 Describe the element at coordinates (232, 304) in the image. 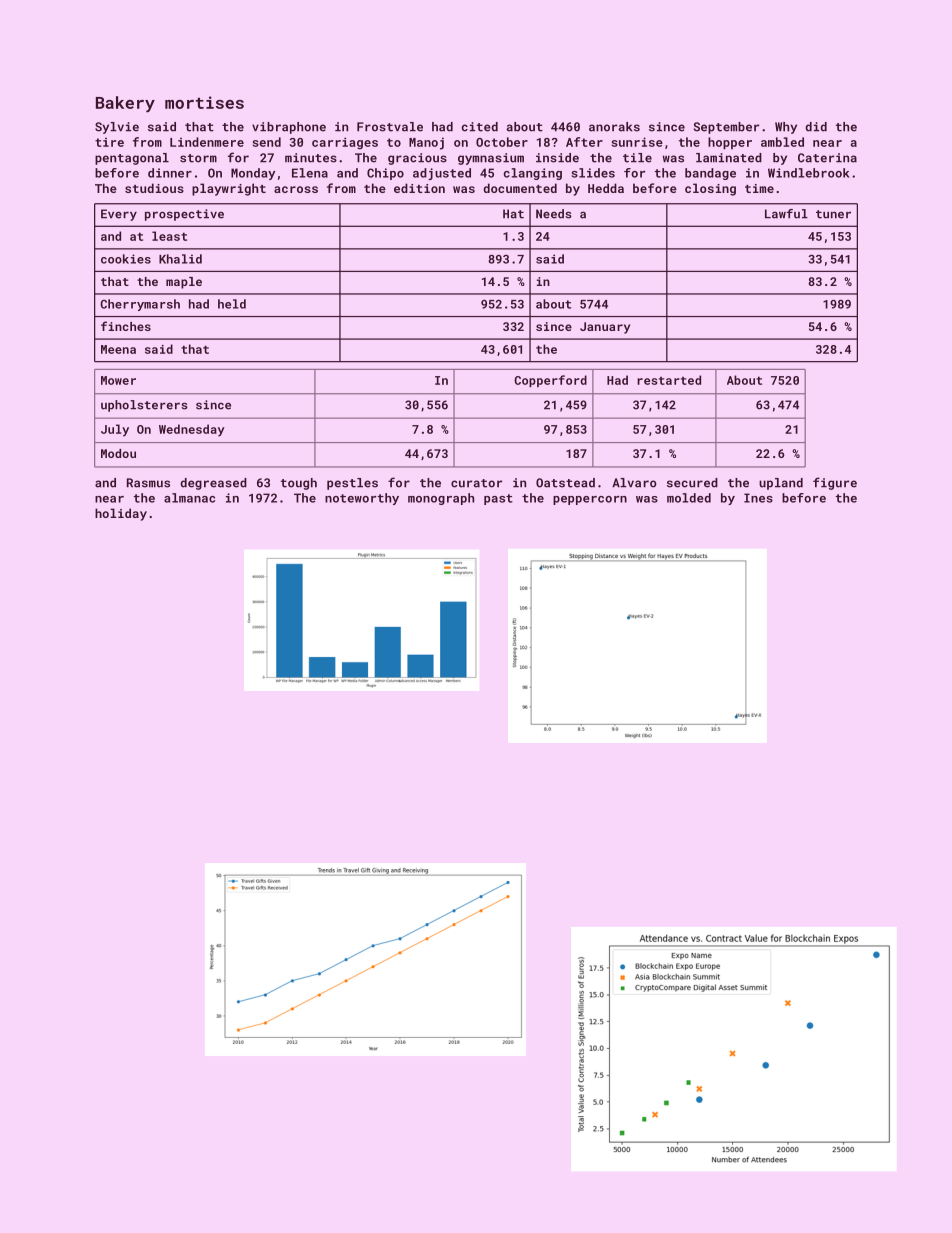

I see `held` at that location.
